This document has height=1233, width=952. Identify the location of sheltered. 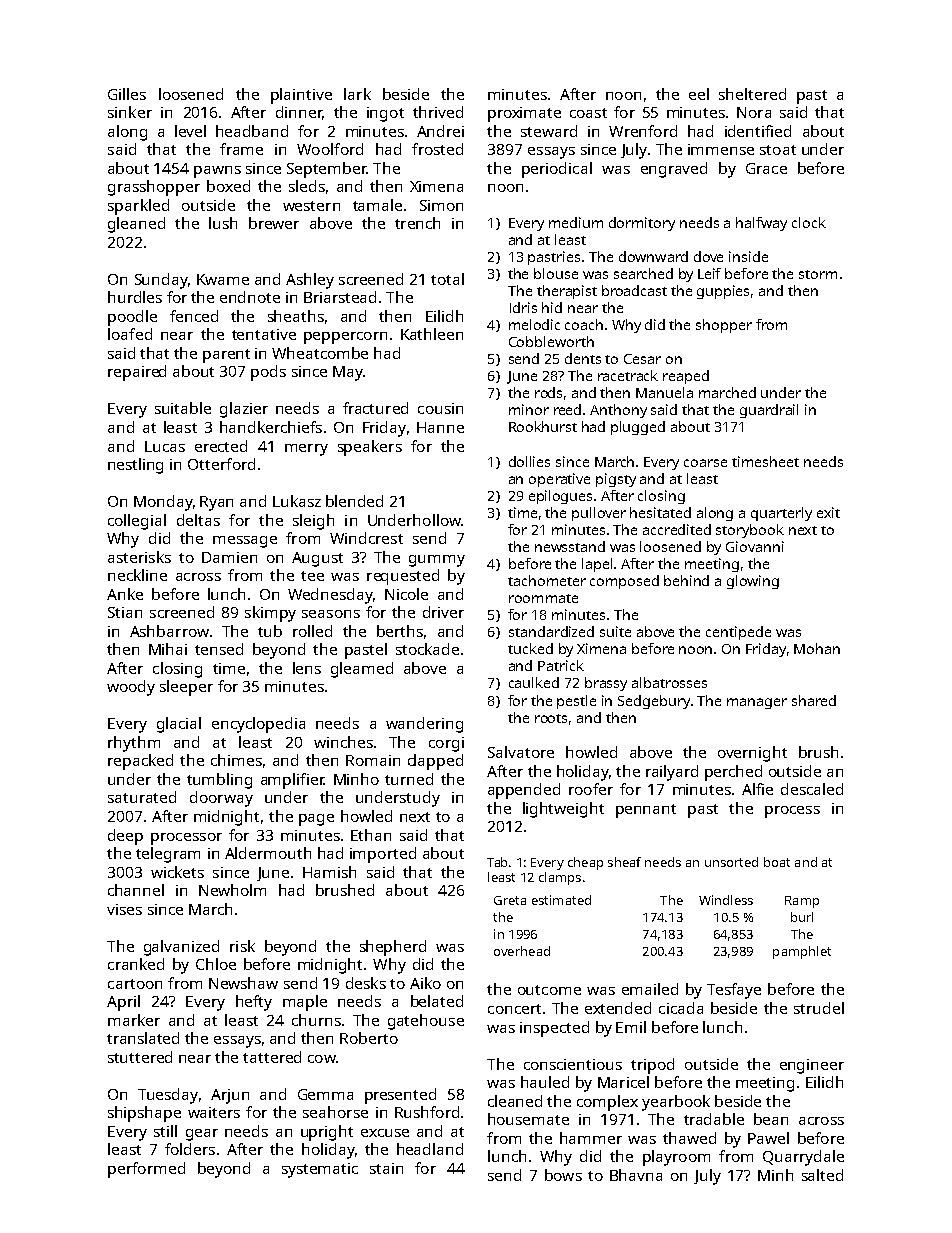
(752, 94).
